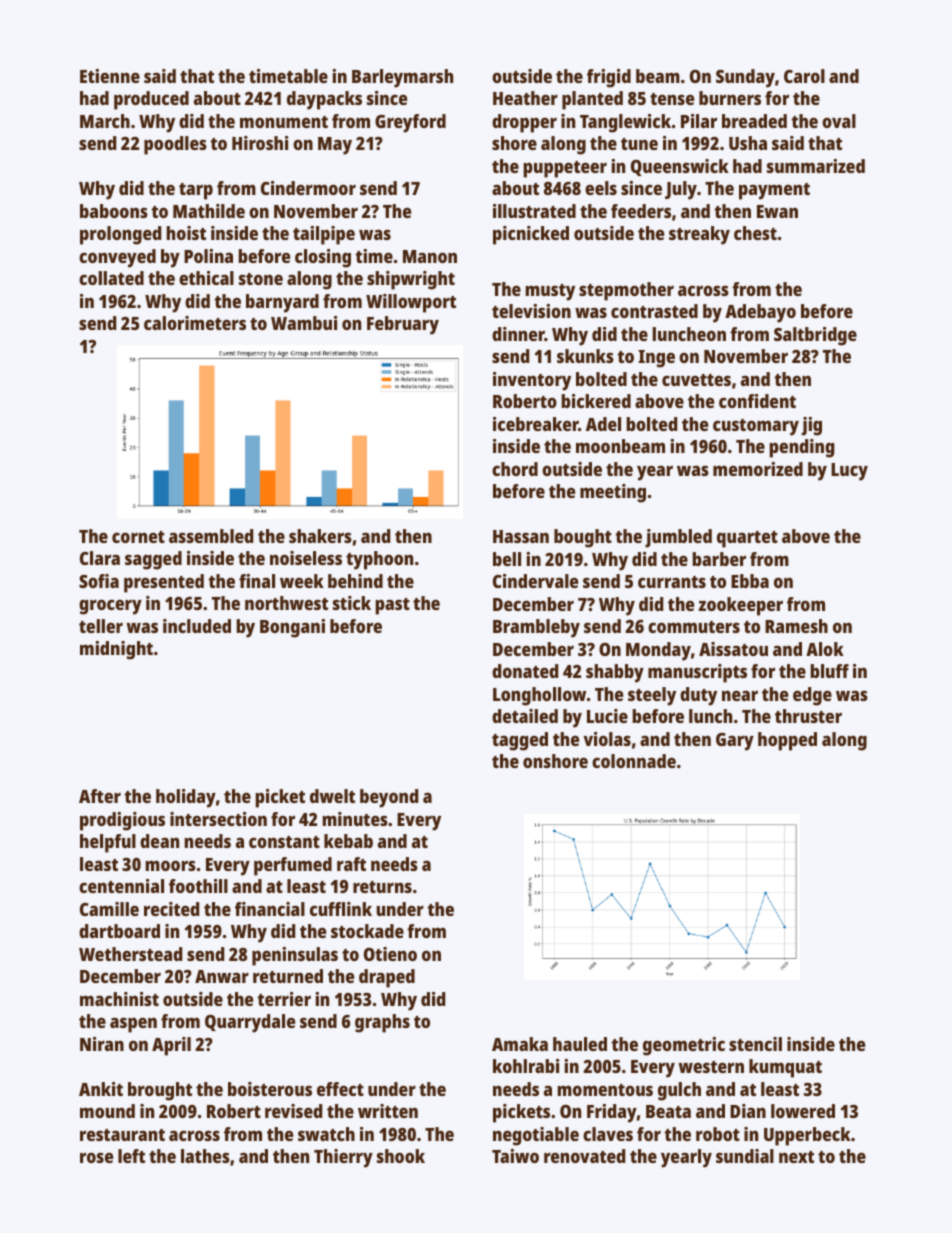 The width and height of the document is (952, 1233). Describe the element at coordinates (111, 278) in the document. I see `collated` at that location.
